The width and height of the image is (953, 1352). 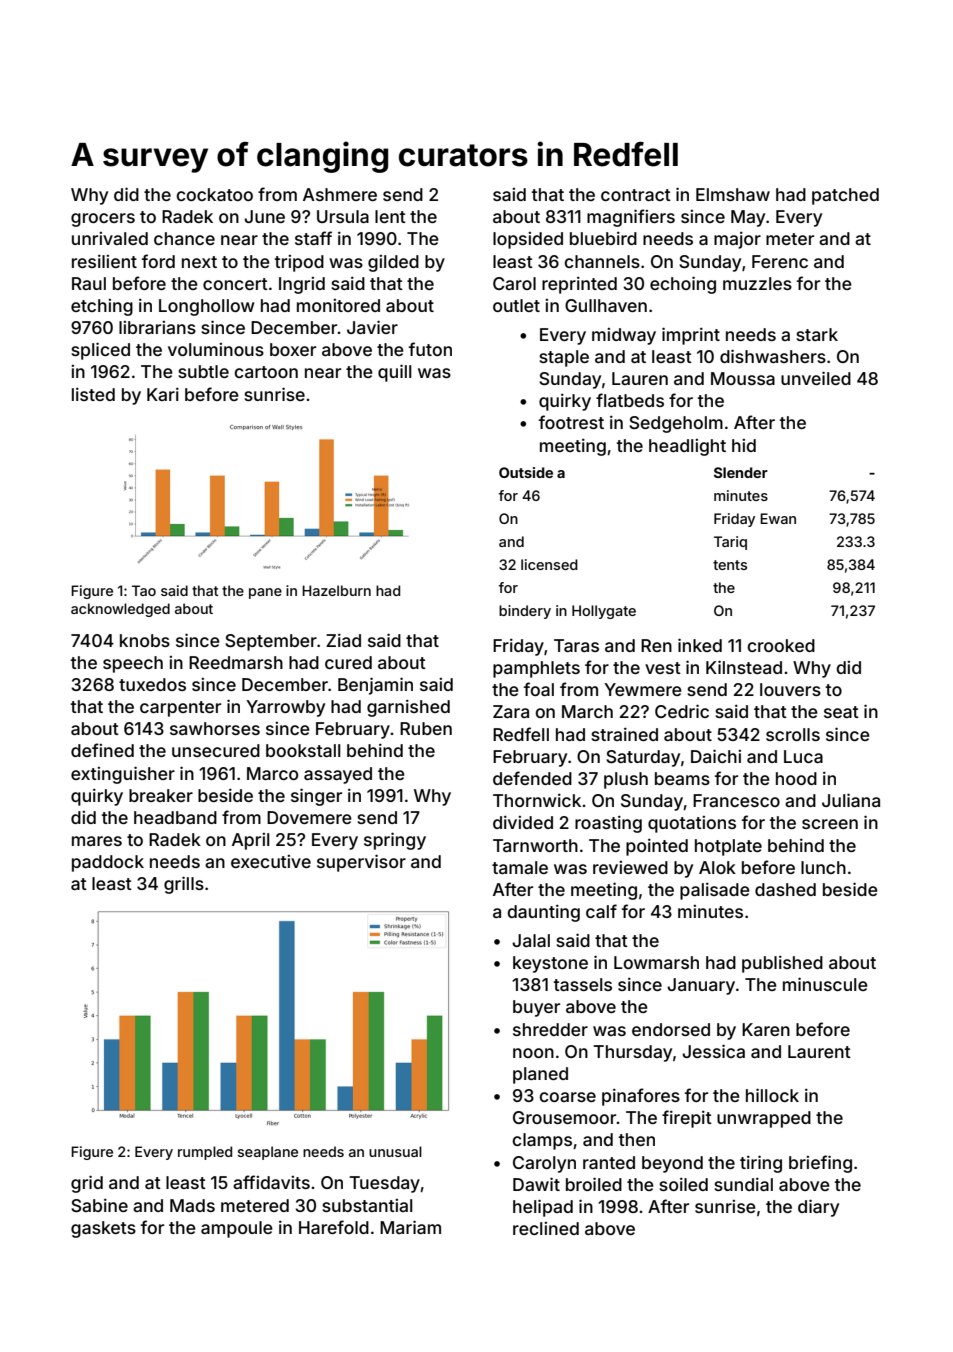 What do you see at coordinates (271, 861) in the image?
I see `executive` at bounding box center [271, 861].
